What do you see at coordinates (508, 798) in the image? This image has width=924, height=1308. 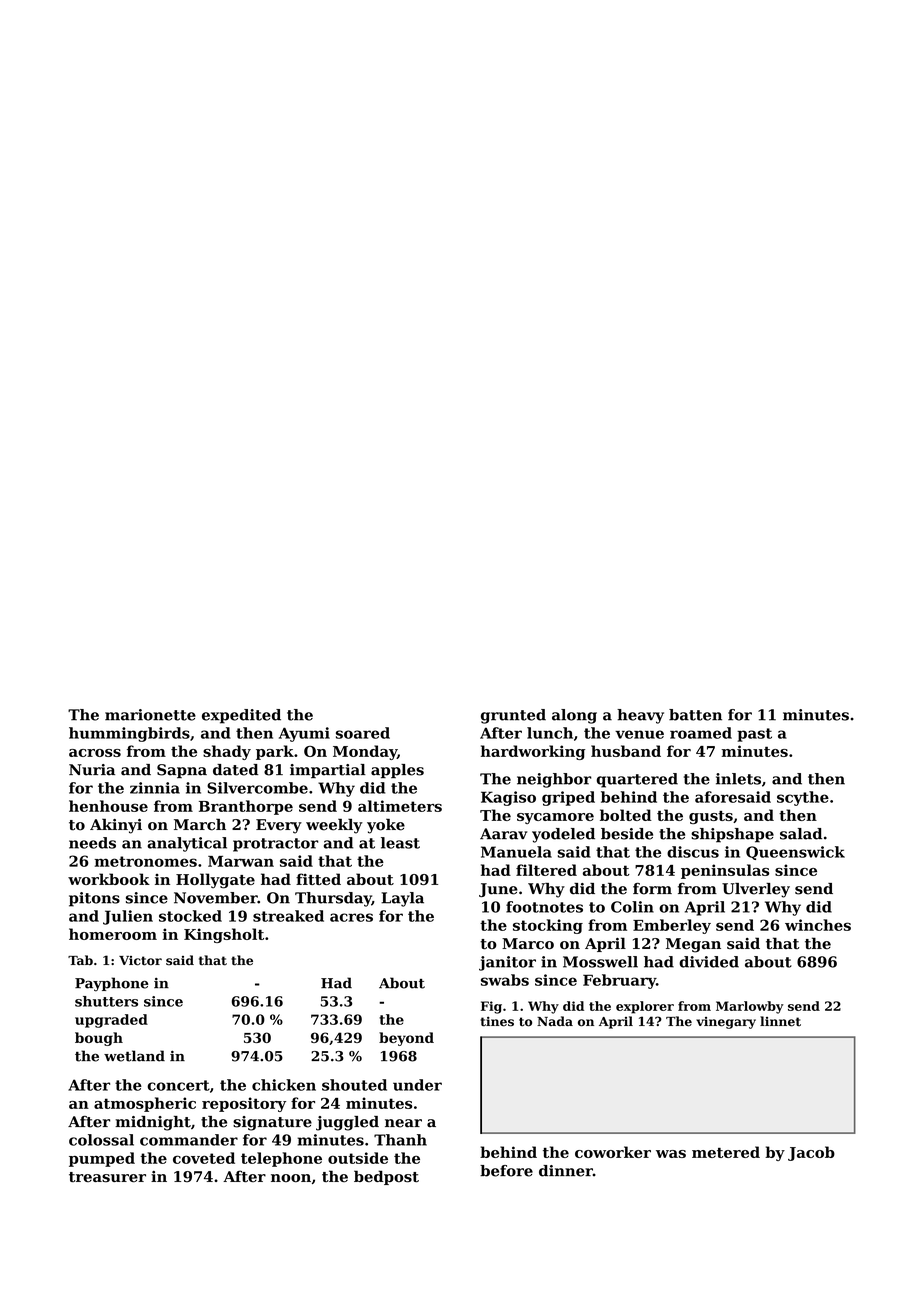 I see `Kagiso` at bounding box center [508, 798].
